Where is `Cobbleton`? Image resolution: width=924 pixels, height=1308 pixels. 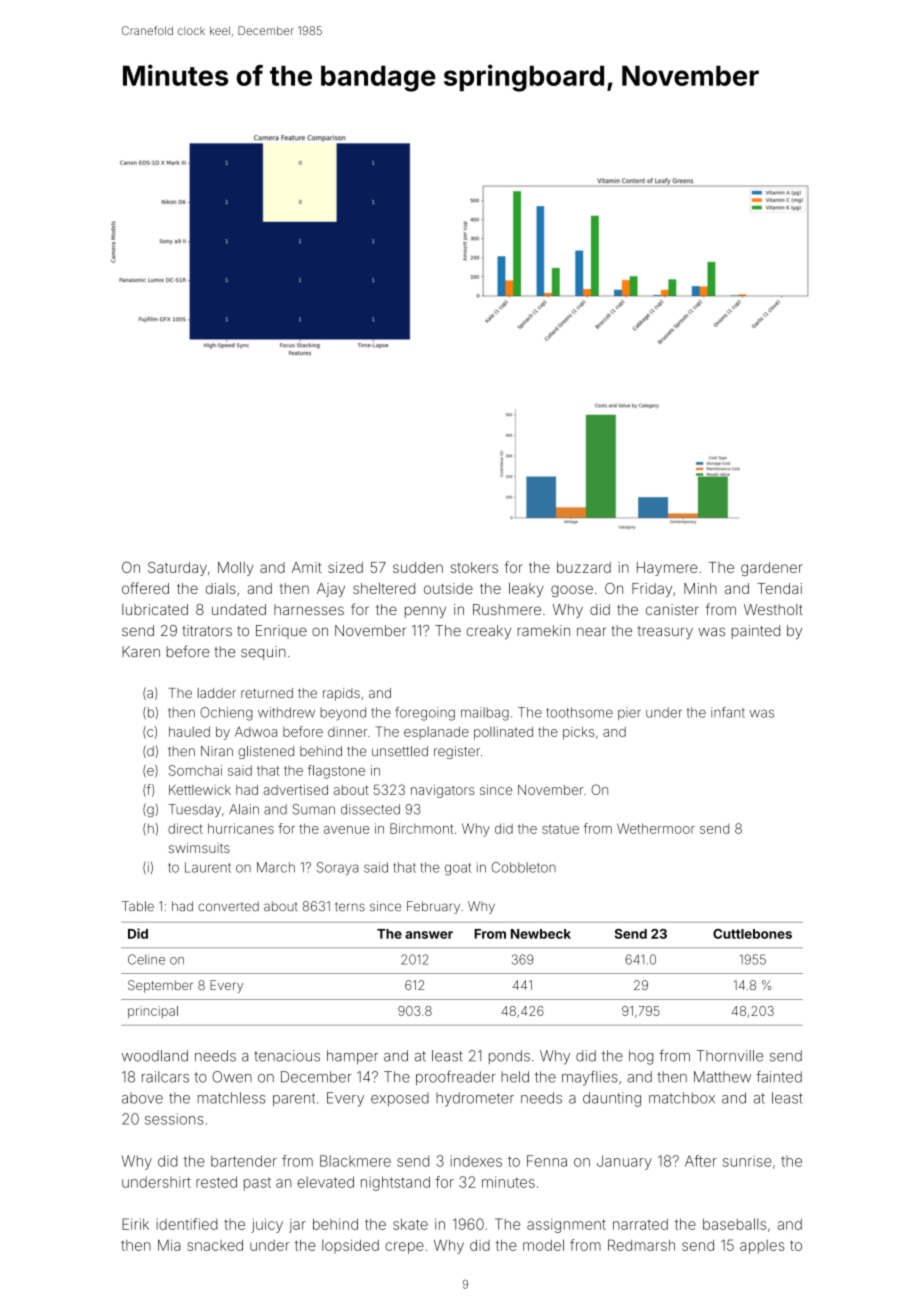
Cobbleton is located at coordinates (524, 867).
